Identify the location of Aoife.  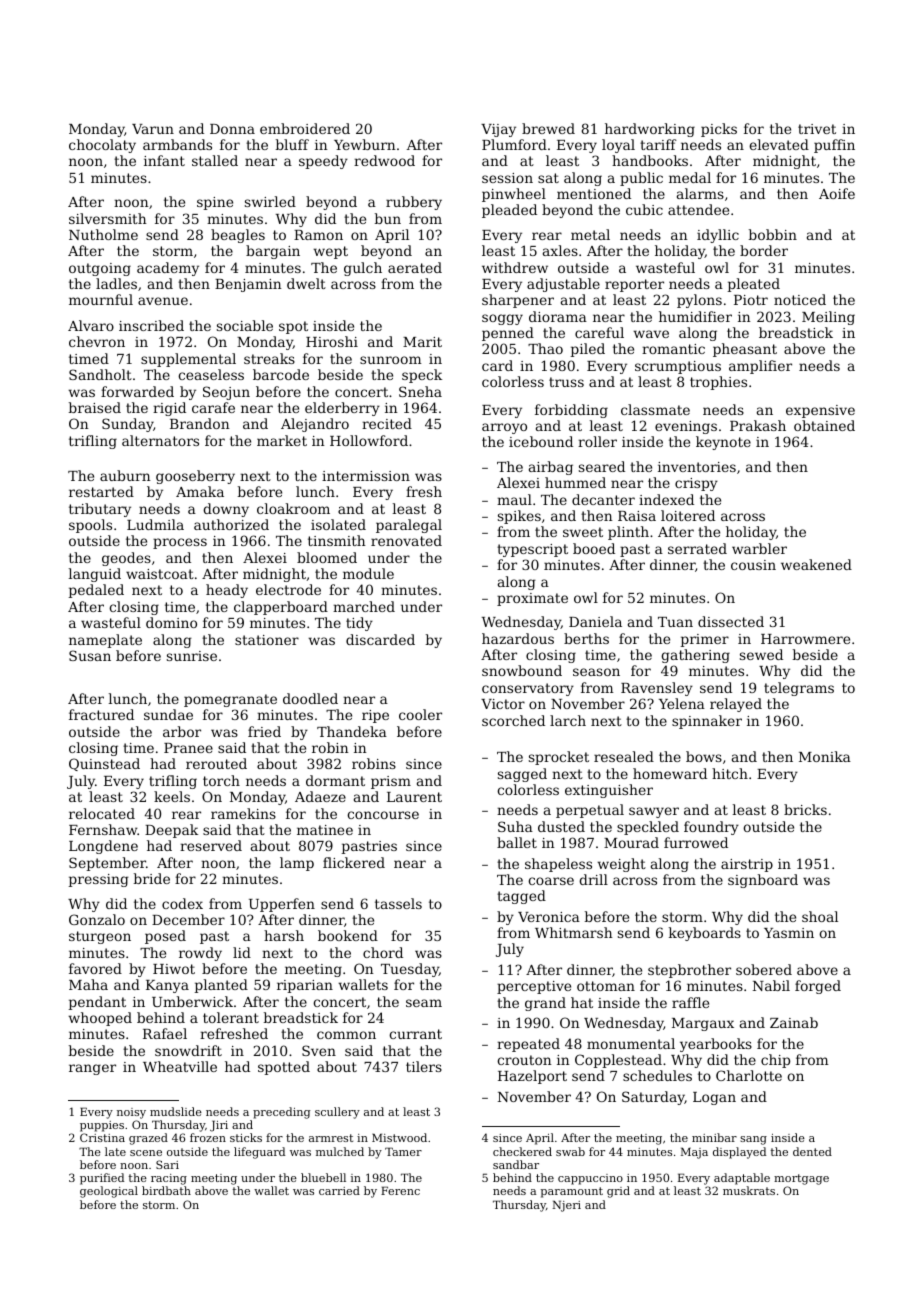
(837, 193).
